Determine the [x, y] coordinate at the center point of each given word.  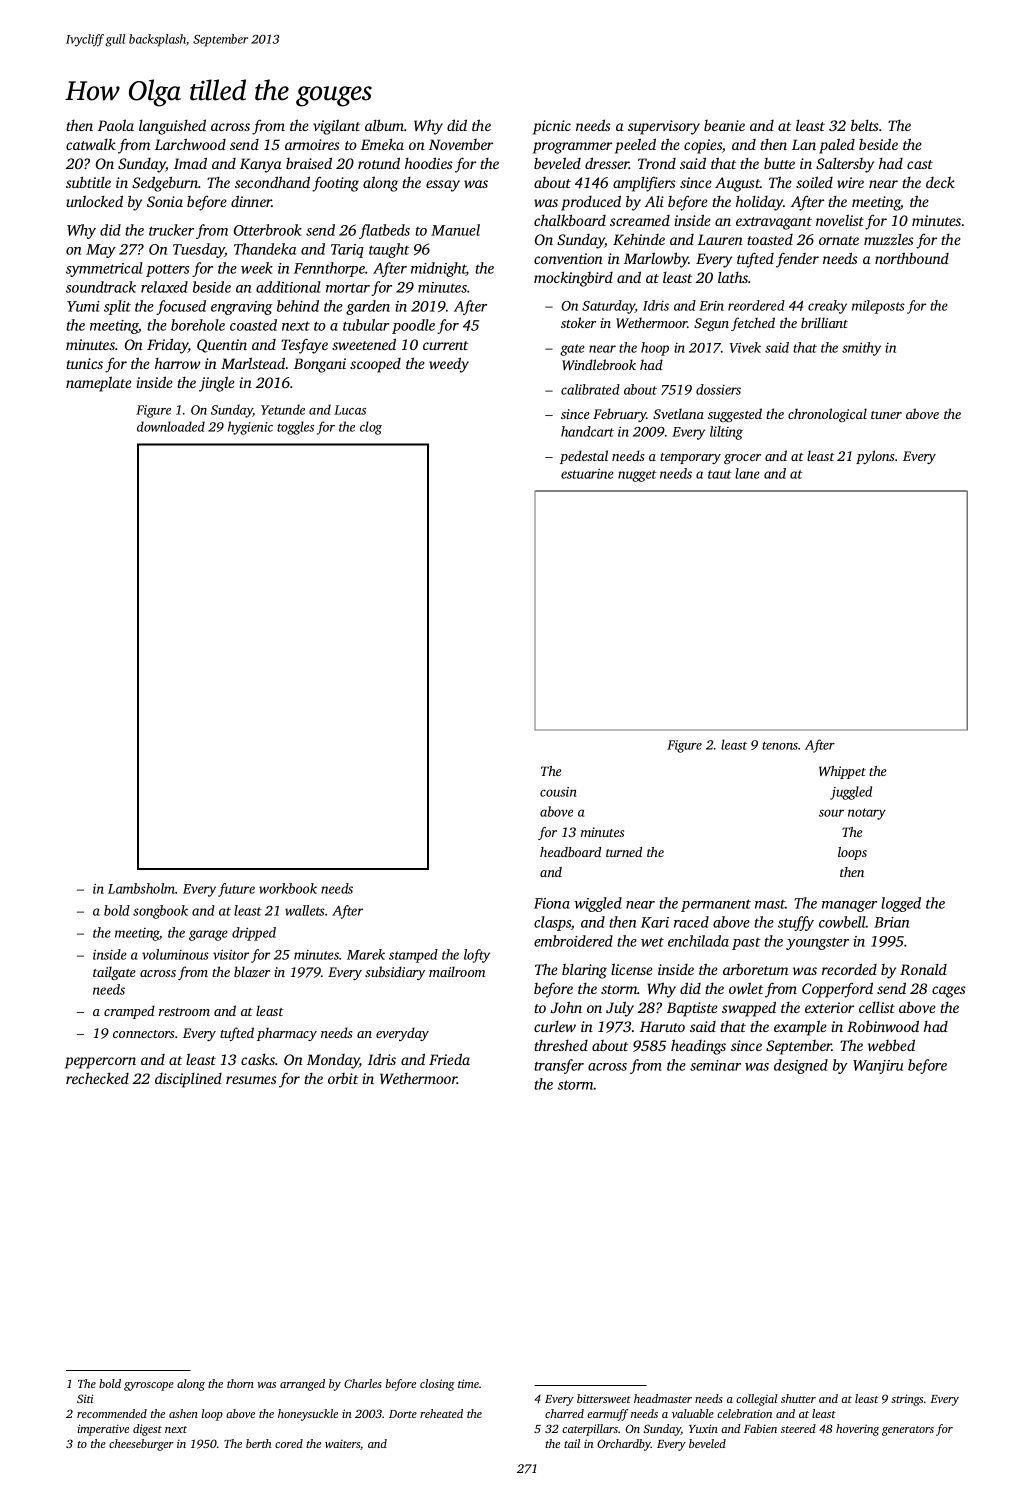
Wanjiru [878, 1067]
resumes [251, 1080]
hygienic [250, 428]
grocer [742, 459]
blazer [252, 971]
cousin [558, 792]
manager [849, 906]
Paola [116, 125]
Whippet [842, 772]
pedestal [584, 457]
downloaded [171, 426]
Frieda [449, 1059]
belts [865, 125]
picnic [552, 127]
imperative [103, 1430]
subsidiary [395, 973]
